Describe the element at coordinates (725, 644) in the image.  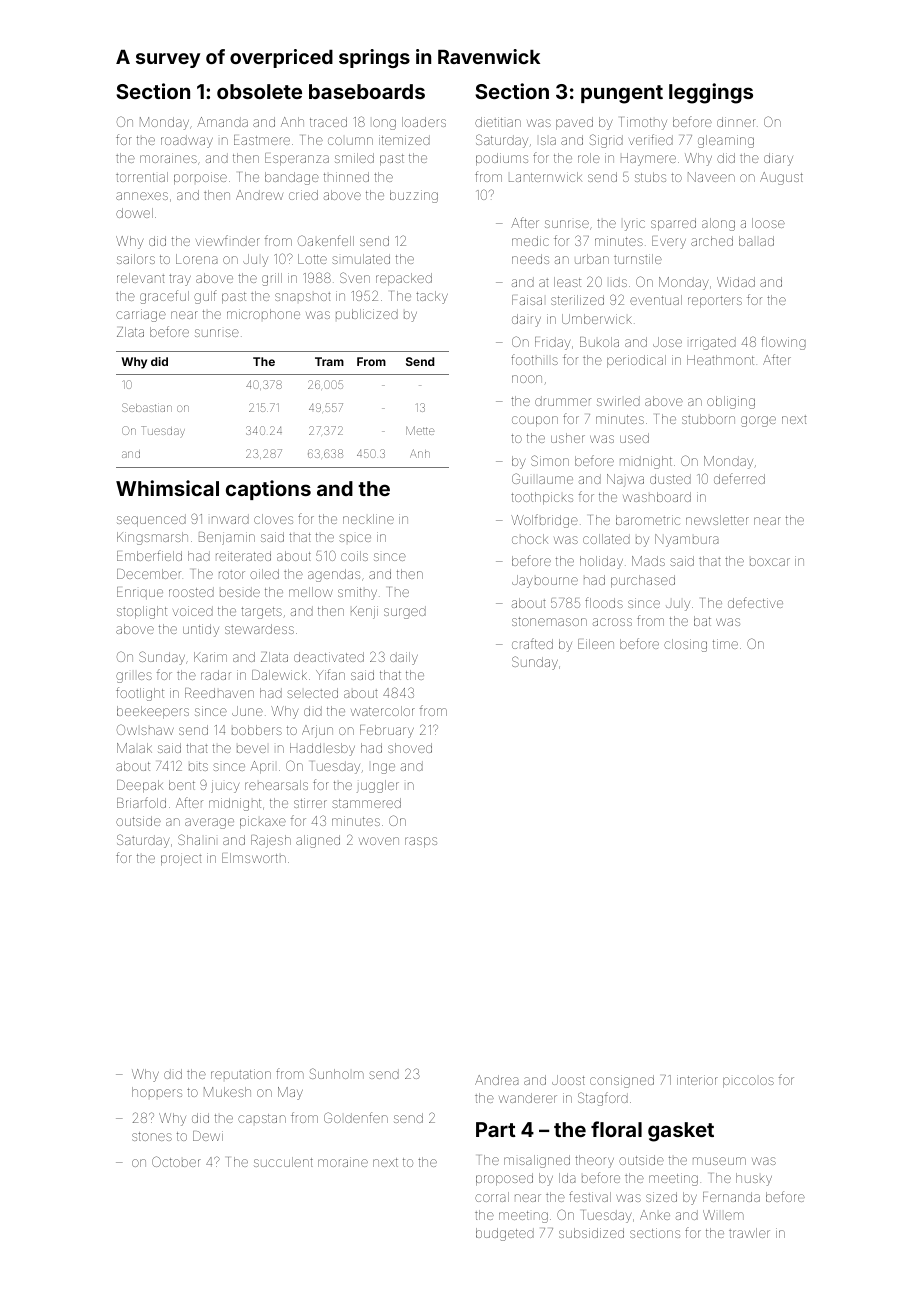
I see `time` at that location.
